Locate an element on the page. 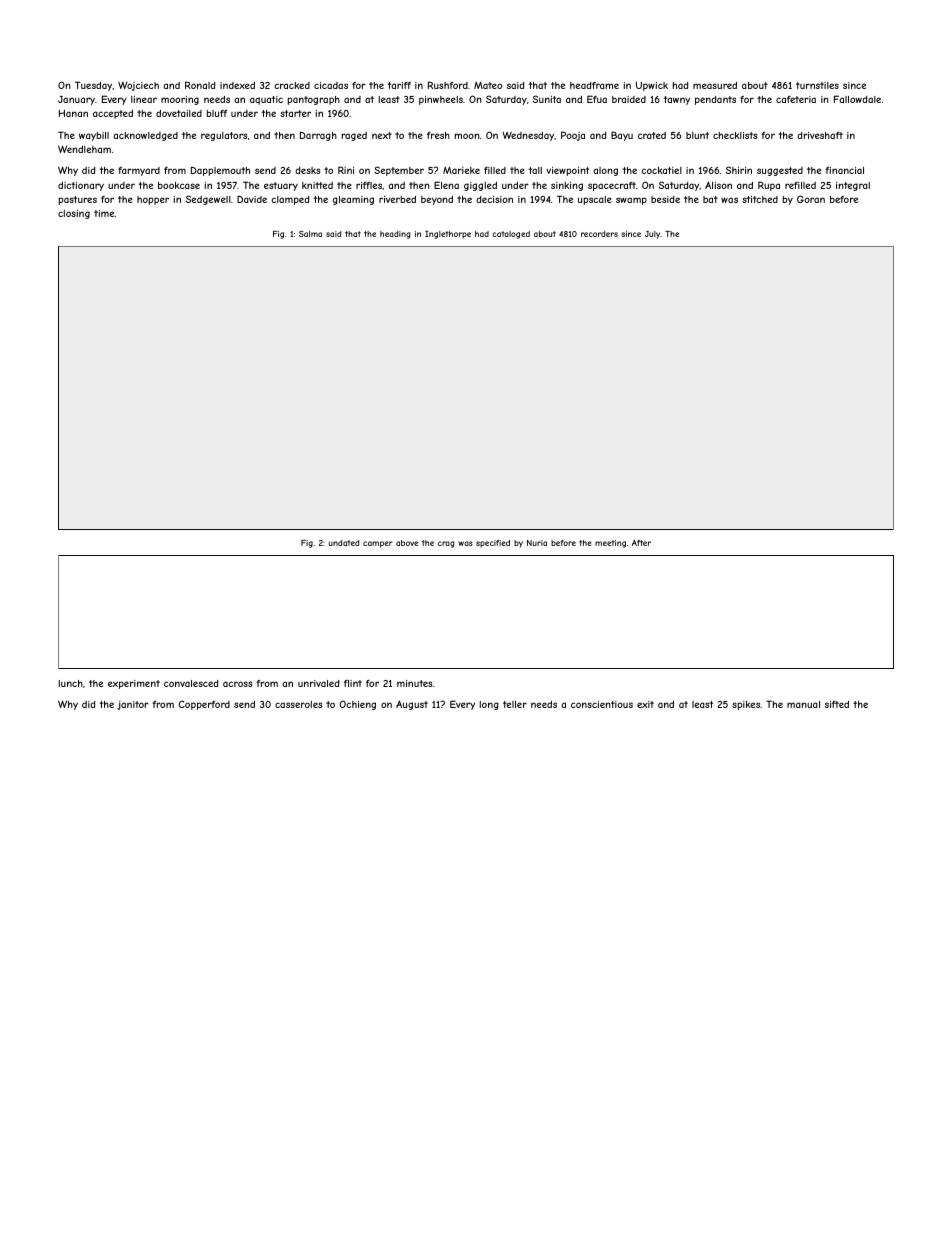 This page has height=1233, width=952. moon is located at coordinates (467, 136).
